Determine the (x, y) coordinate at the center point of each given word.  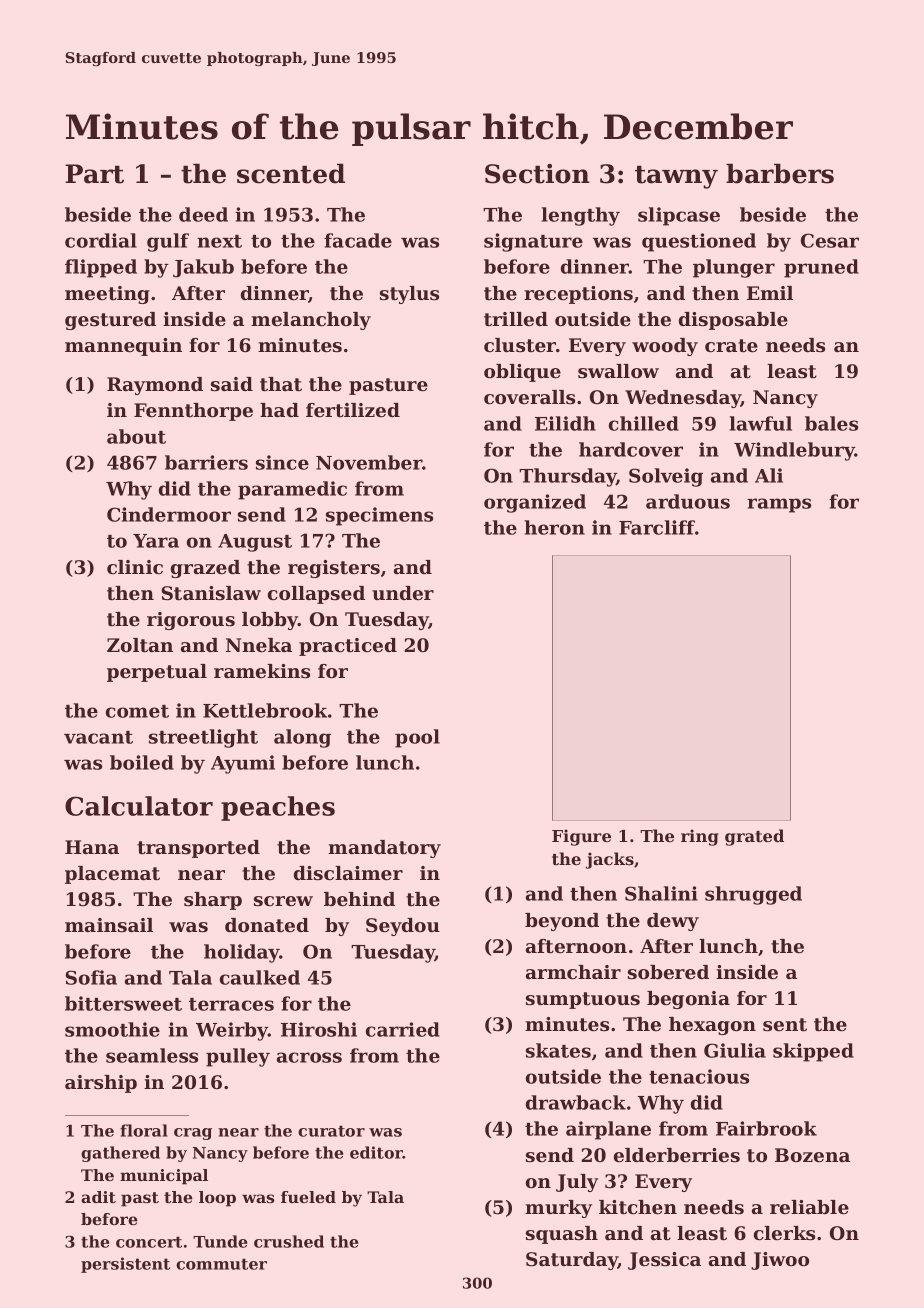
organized (535, 503)
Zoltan (140, 645)
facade (358, 240)
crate (731, 346)
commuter (221, 1264)
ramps (779, 505)
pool (417, 738)
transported (198, 849)
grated (754, 837)
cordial (101, 240)
